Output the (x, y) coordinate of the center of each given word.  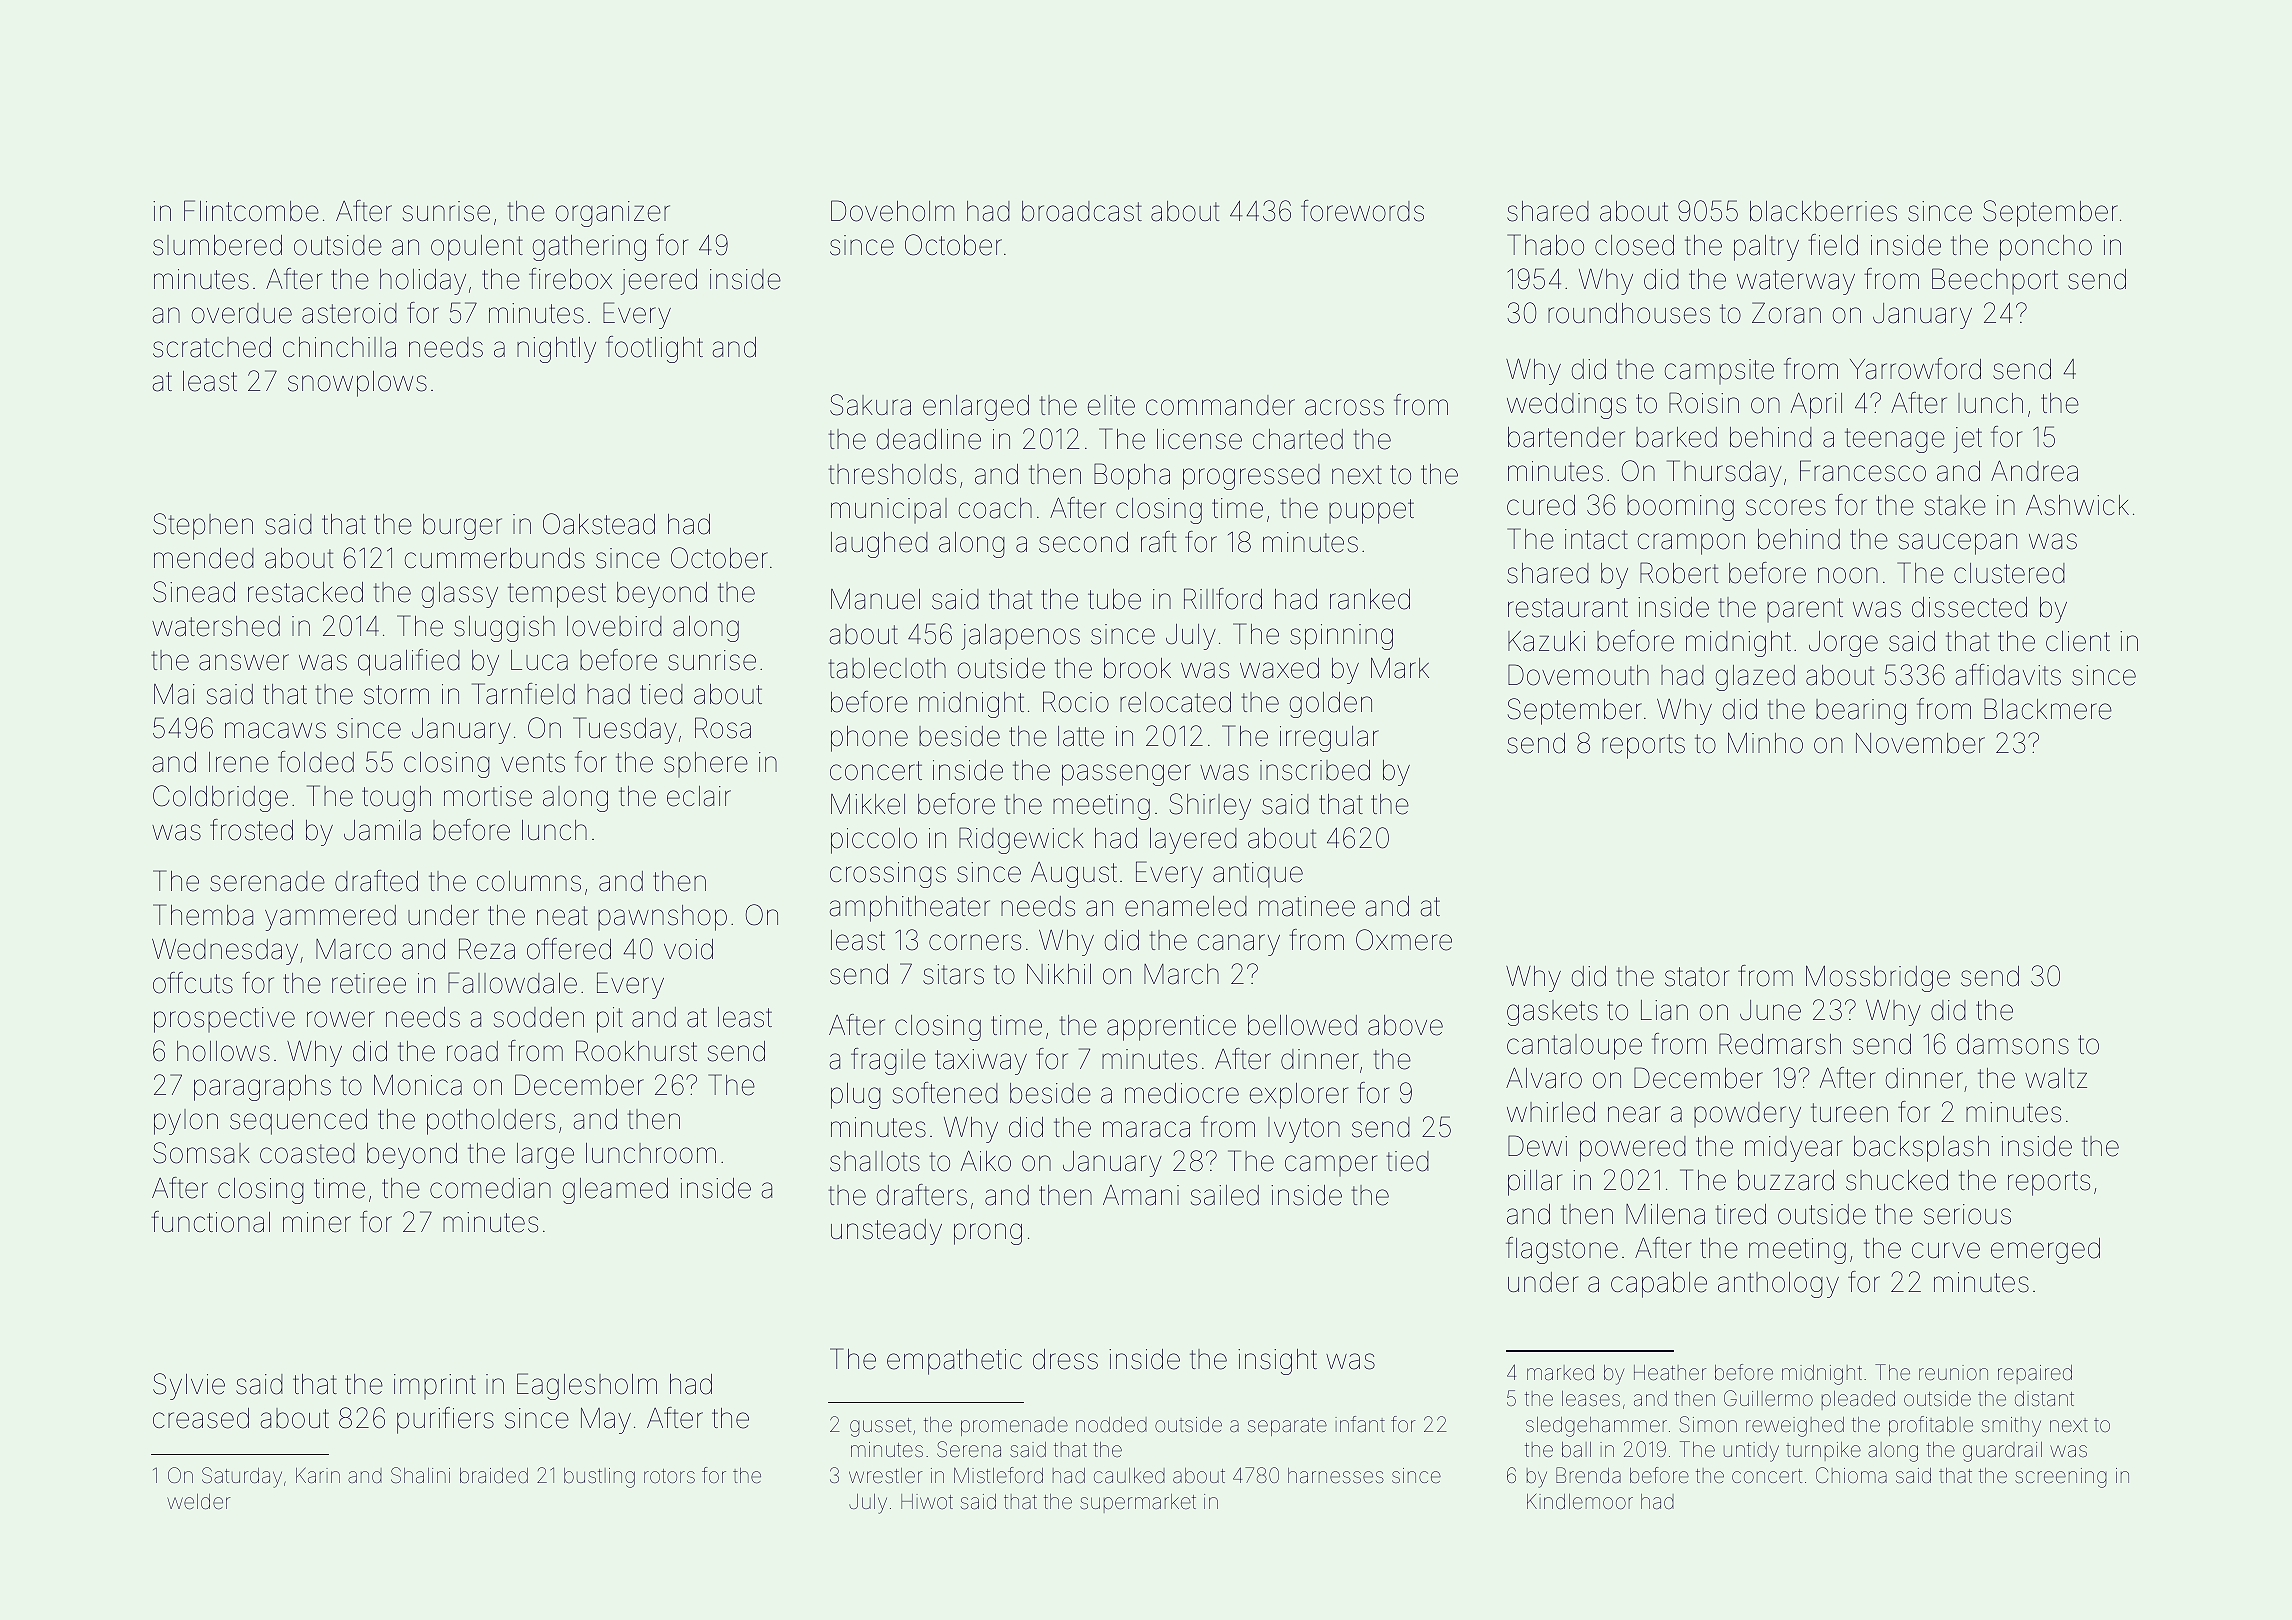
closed (1634, 245)
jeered (659, 282)
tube (1114, 599)
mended (204, 558)
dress (1065, 1359)
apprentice (1171, 1028)
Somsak (201, 1153)
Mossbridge (1878, 978)
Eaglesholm (587, 1386)
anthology (1778, 1285)
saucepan (1958, 544)
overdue (242, 313)
